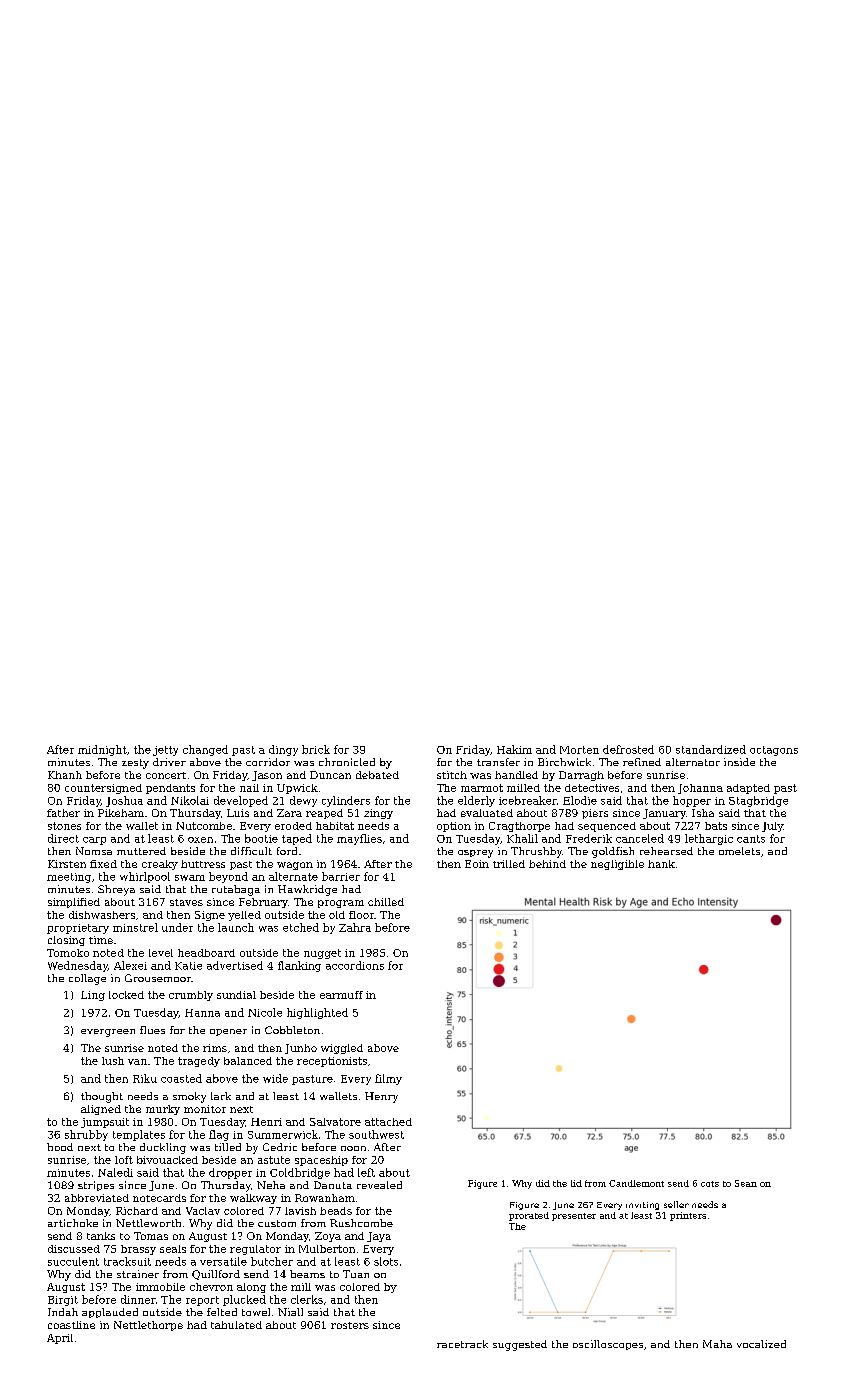 The image size is (849, 1400). What do you see at coordinates (761, 1344) in the screenshot?
I see `vocalized` at bounding box center [761, 1344].
